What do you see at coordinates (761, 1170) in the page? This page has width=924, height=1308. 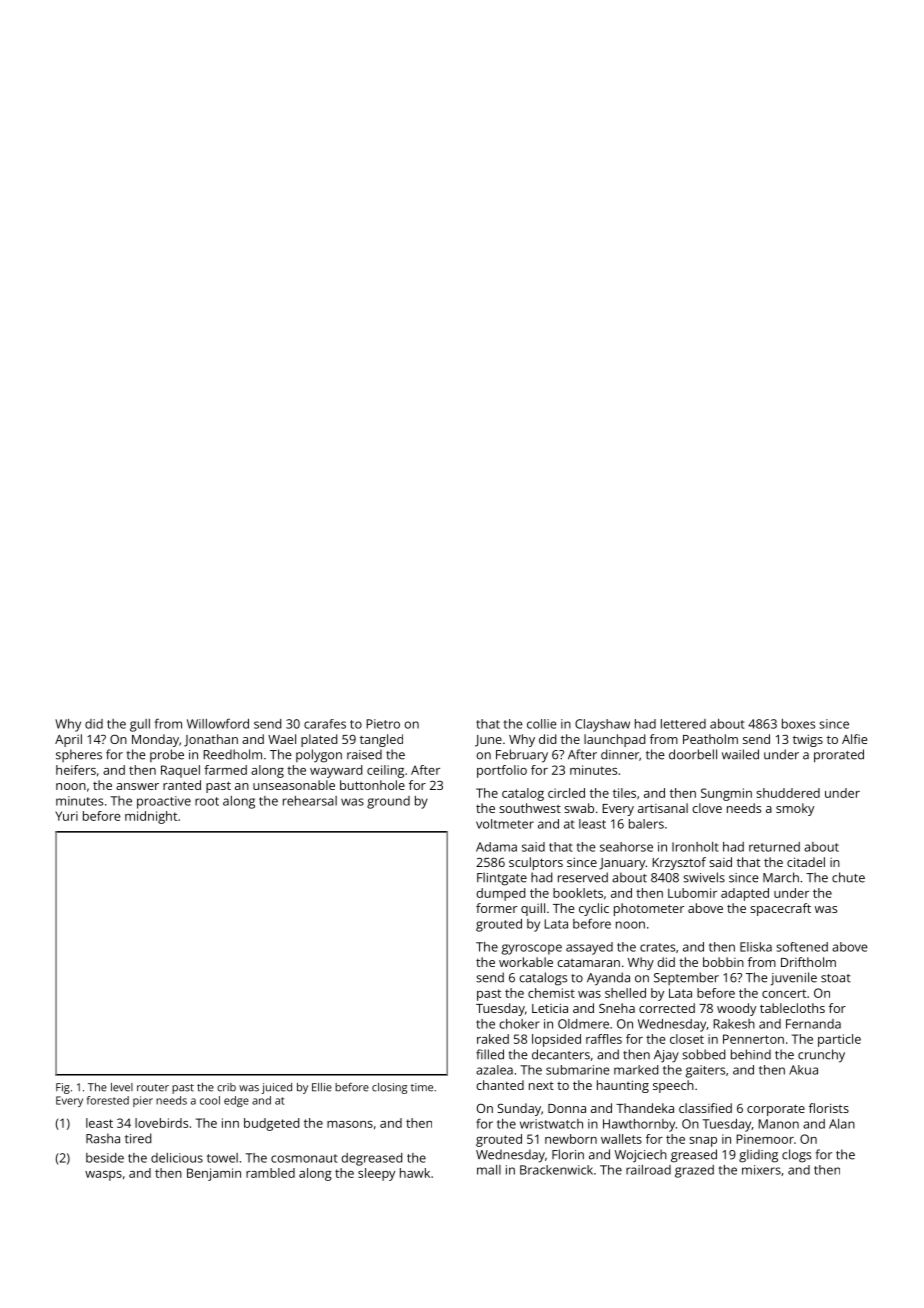 I see `mixers` at bounding box center [761, 1170].
